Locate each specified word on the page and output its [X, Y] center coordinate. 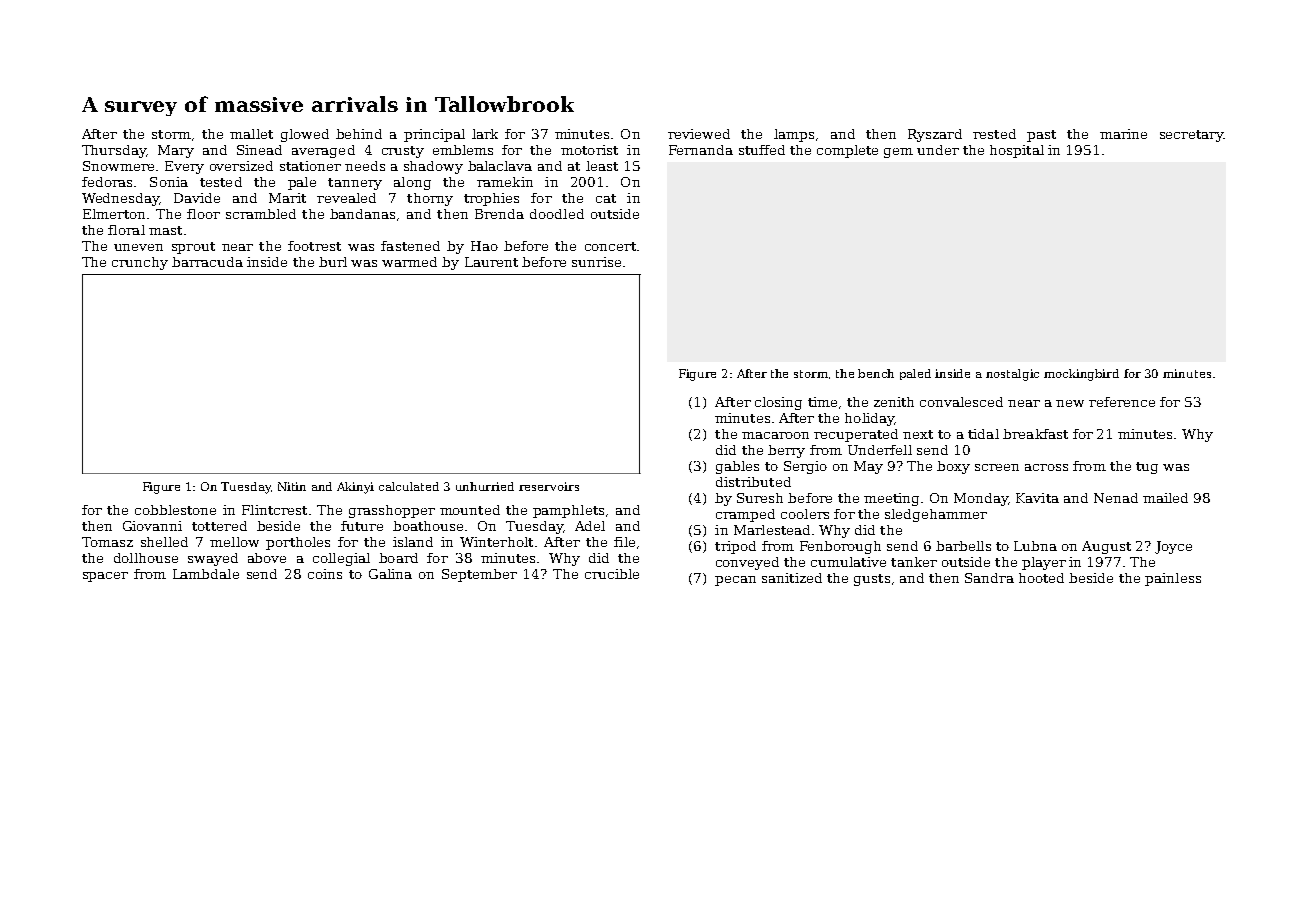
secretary [1191, 136]
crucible [612, 574]
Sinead [259, 150]
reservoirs [549, 486]
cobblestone [175, 510]
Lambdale [206, 574]
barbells [963, 546]
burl [333, 262]
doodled [557, 214]
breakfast [1035, 434]
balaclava [500, 166]
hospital [1017, 151]
